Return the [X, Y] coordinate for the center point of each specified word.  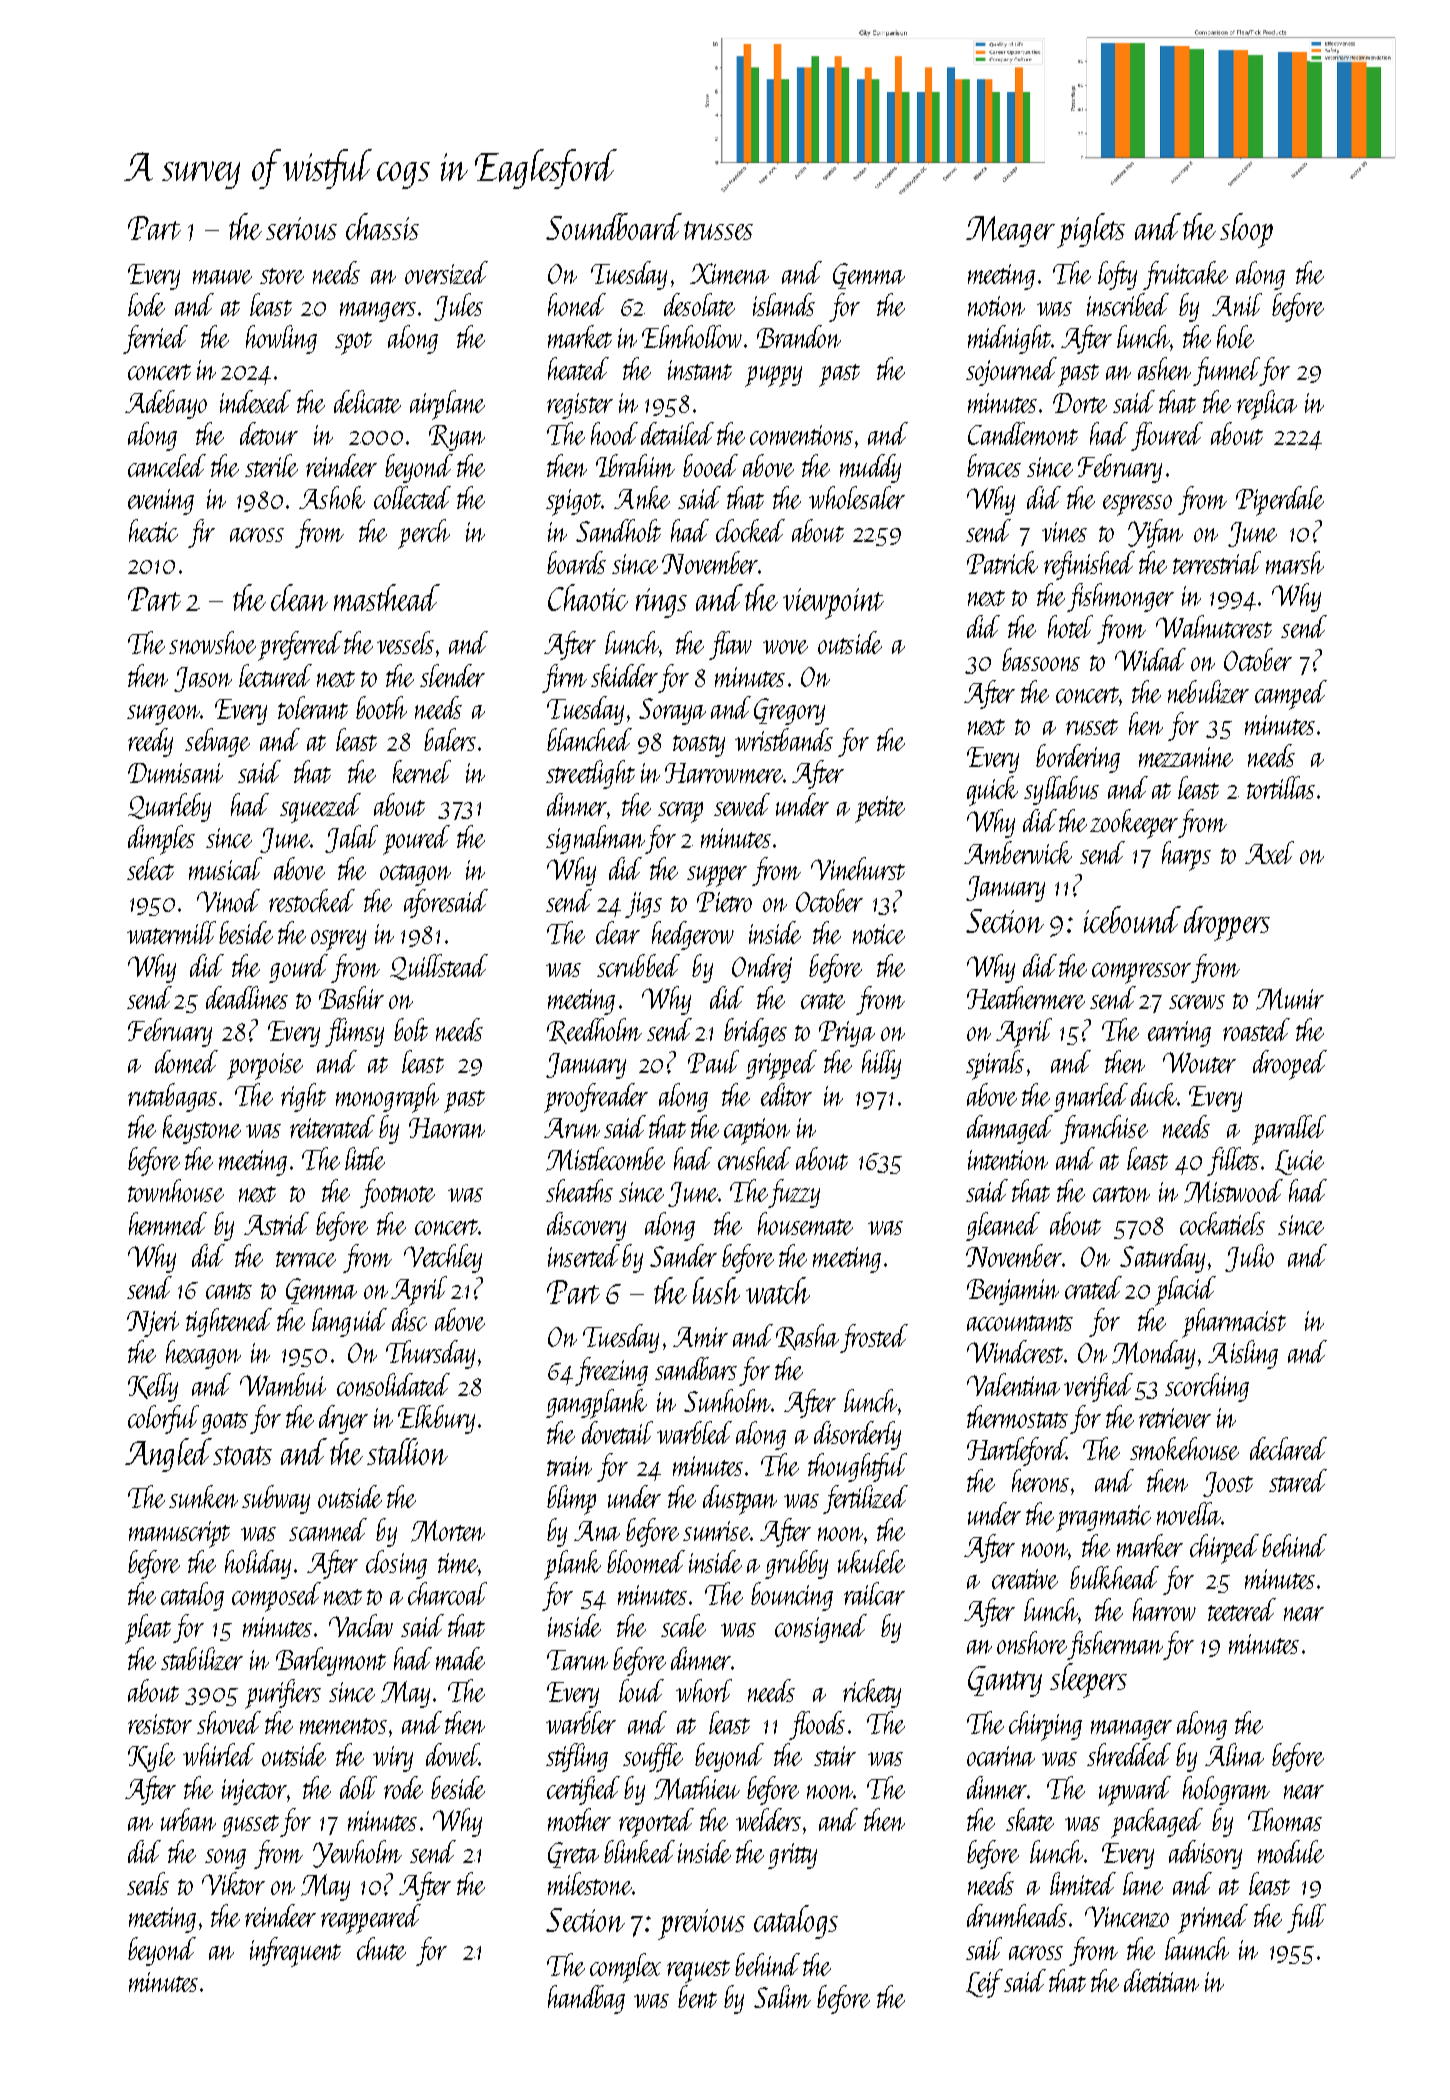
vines [1064, 532]
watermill [171, 932]
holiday [258, 1564]
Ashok [332, 497]
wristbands [784, 739]
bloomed [646, 1561]
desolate [699, 304]
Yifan [1155, 533]
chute [381, 1948]
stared [1298, 1480]
